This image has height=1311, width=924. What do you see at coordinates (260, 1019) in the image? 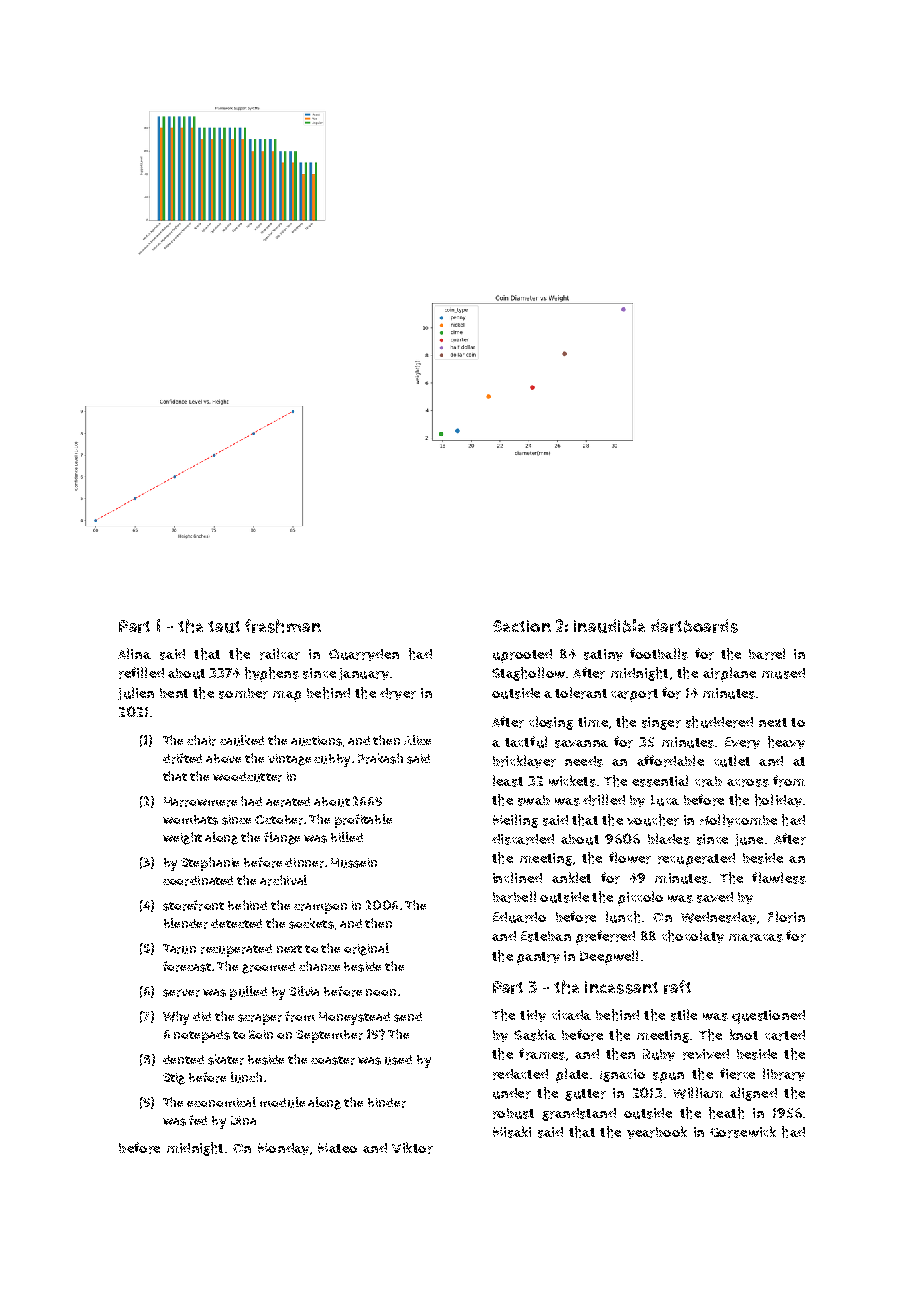
I see `scraper` at bounding box center [260, 1019].
